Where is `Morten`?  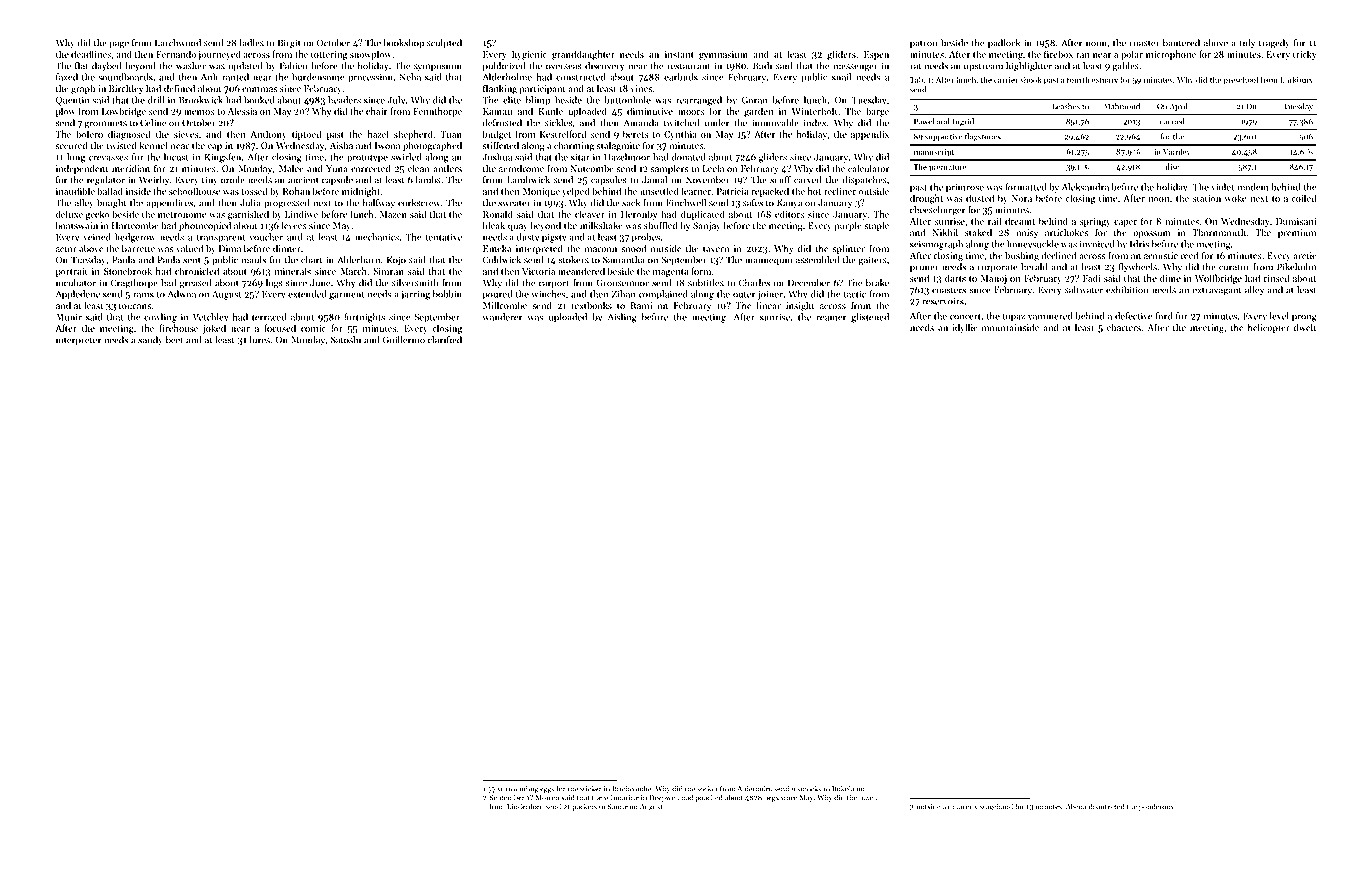 Morten is located at coordinates (547, 798).
